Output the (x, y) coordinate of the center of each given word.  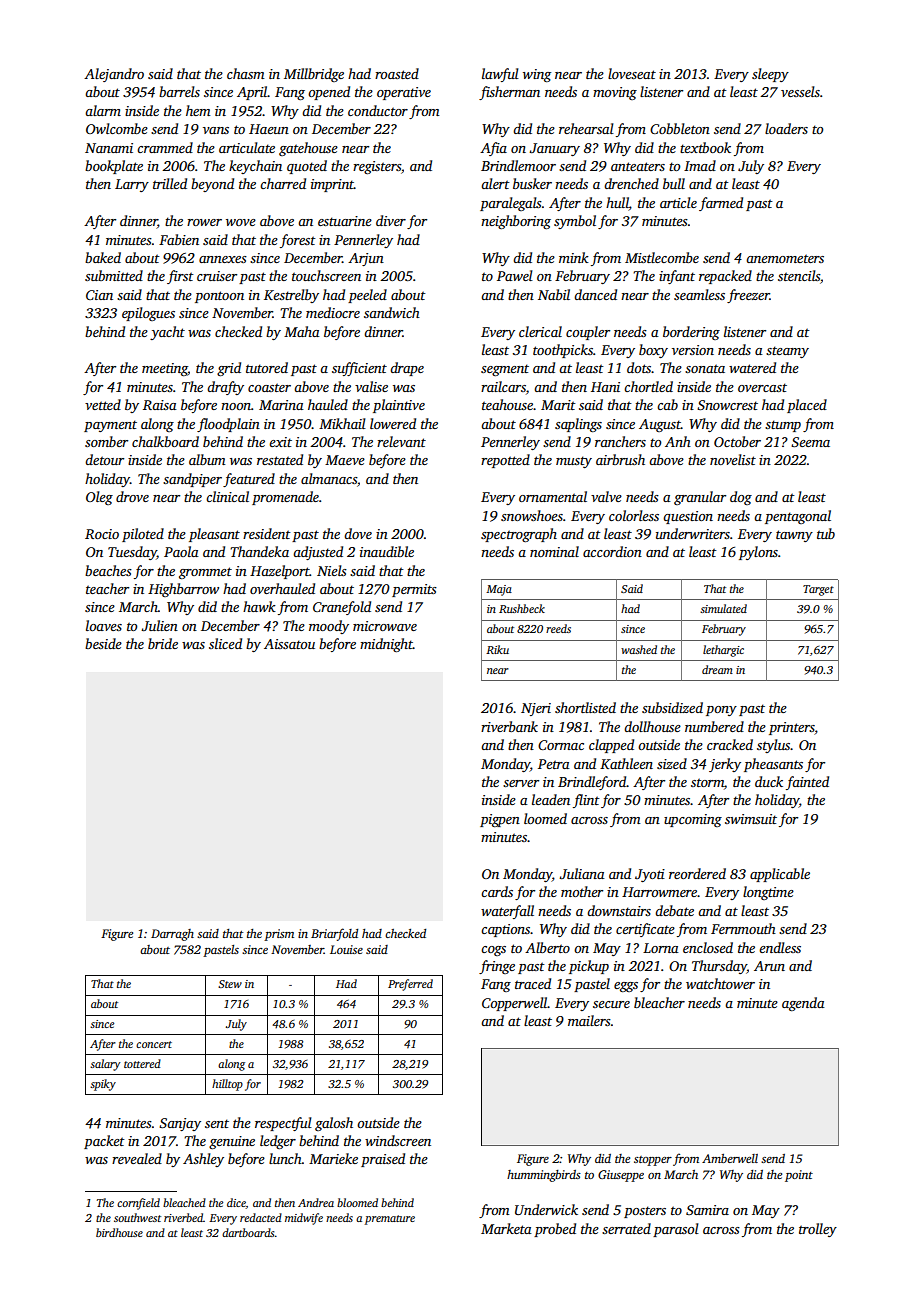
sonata (705, 368)
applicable (780, 875)
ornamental (553, 496)
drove (132, 496)
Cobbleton (680, 128)
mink (574, 257)
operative (404, 93)
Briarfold (334, 934)
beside (103, 643)
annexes (223, 259)
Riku (497, 649)
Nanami (109, 148)
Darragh (172, 935)
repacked (725, 277)
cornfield (138, 1204)
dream (717, 669)
